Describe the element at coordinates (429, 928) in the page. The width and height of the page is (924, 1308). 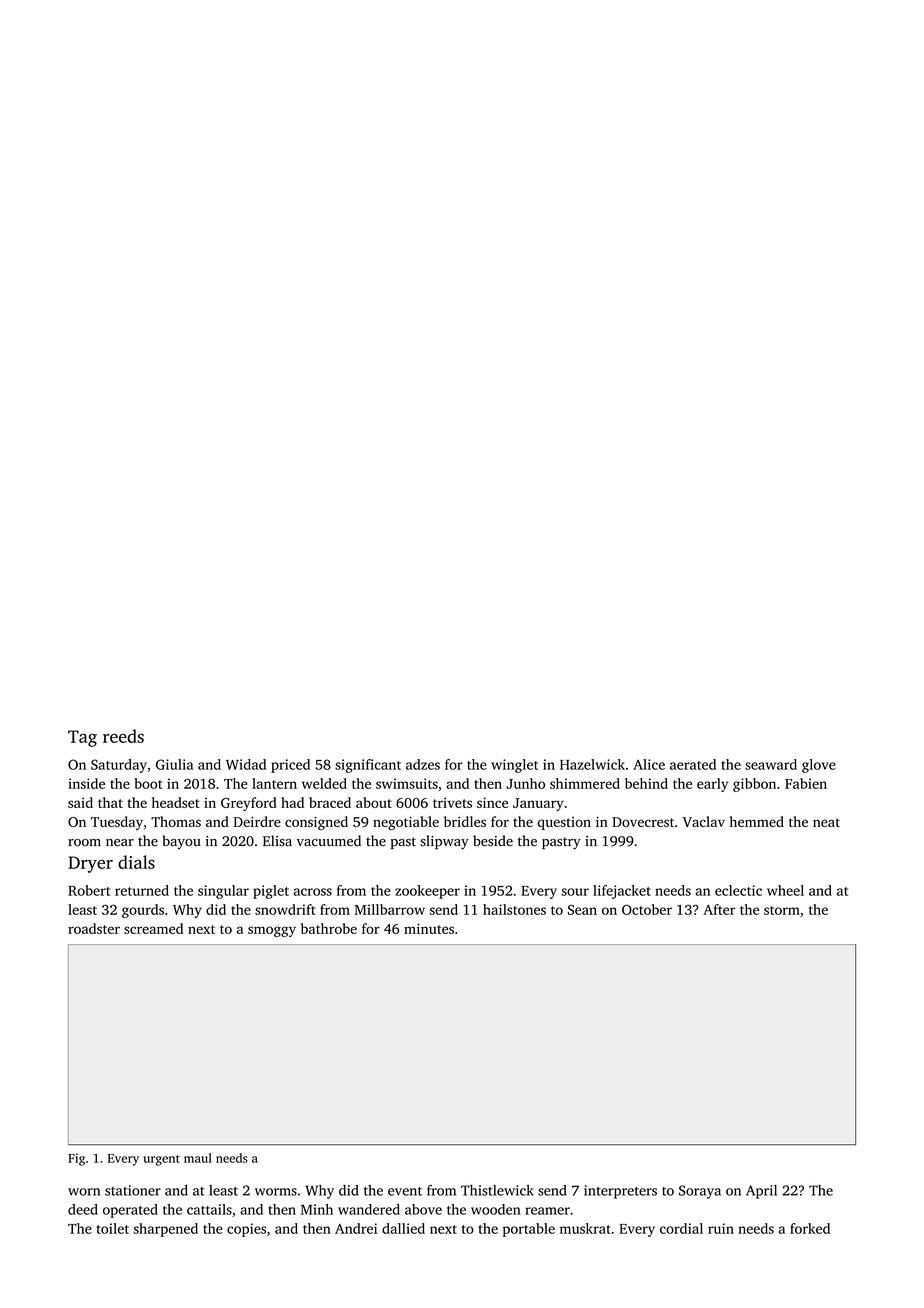
I see `minutes` at that location.
